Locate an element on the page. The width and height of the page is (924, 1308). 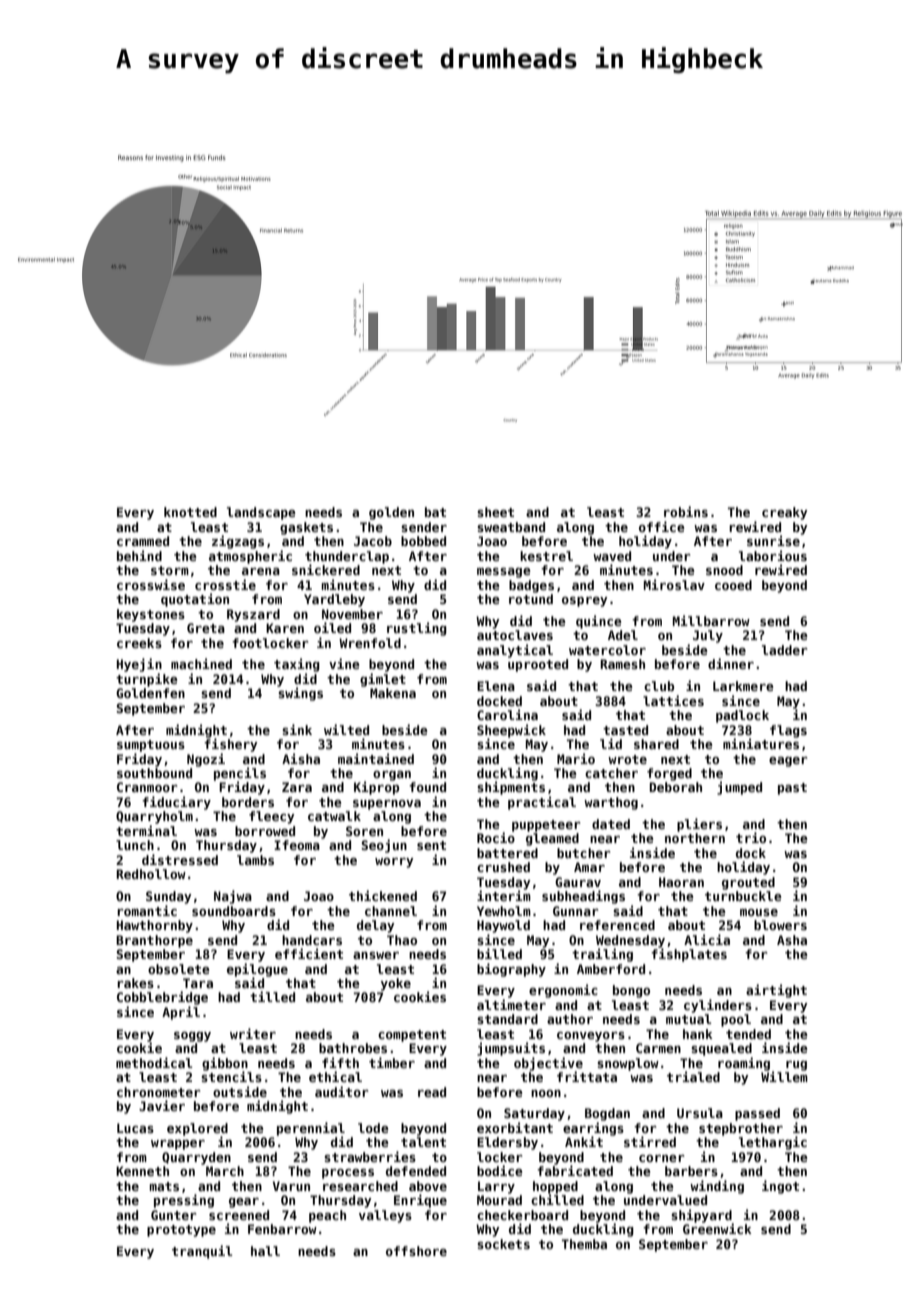
ladder is located at coordinates (785, 650).
